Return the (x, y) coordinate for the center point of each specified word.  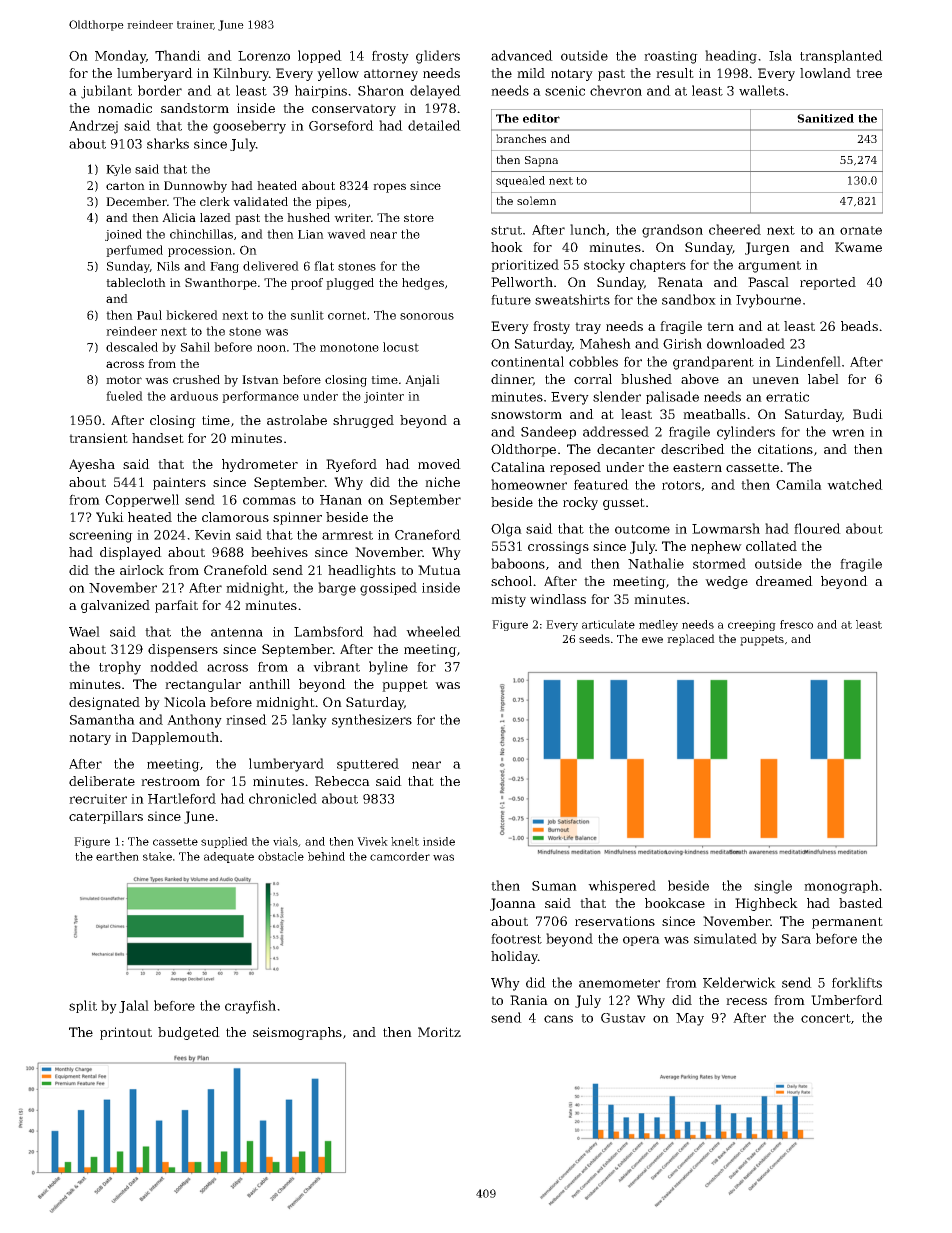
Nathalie (656, 563)
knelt (405, 841)
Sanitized (825, 118)
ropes (389, 188)
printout (126, 1033)
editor (541, 118)
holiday (514, 957)
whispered (622, 886)
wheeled (433, 631)
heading (731, 57)
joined (123, 235)
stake (157, 856)
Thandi (178, 55)
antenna (237, 632)
